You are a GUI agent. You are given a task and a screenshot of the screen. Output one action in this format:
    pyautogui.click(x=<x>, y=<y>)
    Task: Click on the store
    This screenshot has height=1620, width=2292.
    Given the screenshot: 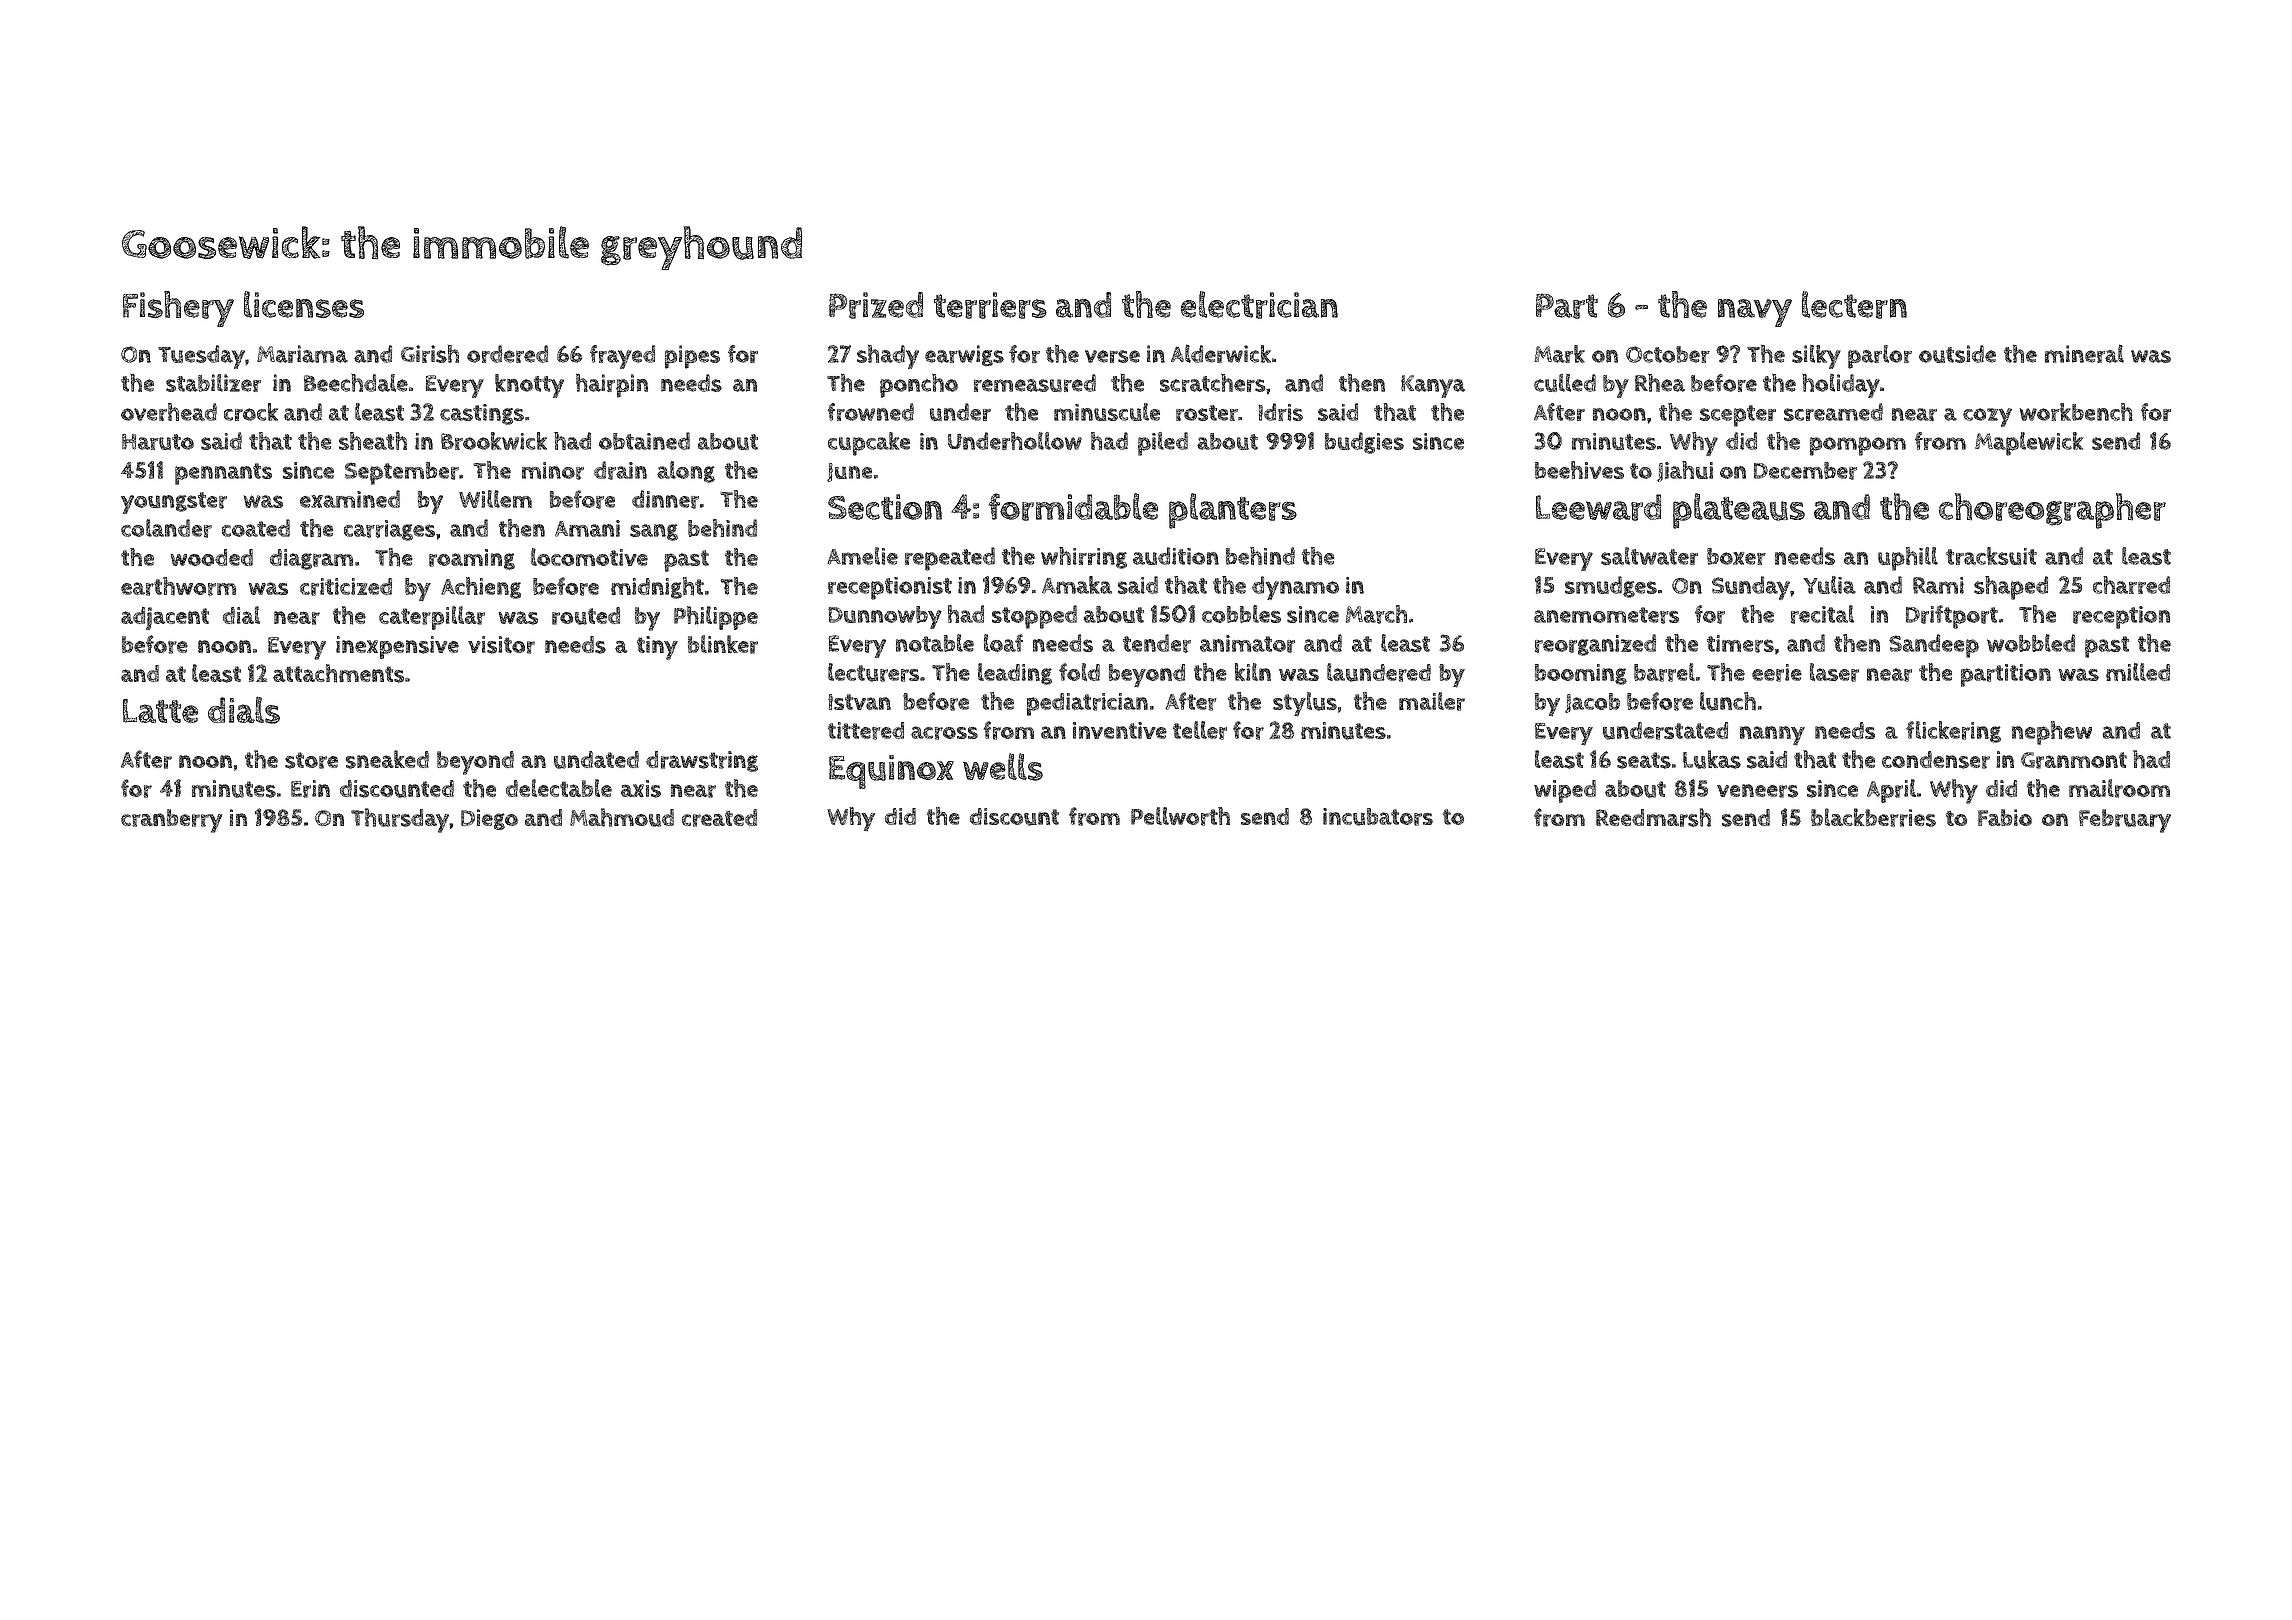 What is the action you would take?
    pyautogui.click(x=311, y=760)
